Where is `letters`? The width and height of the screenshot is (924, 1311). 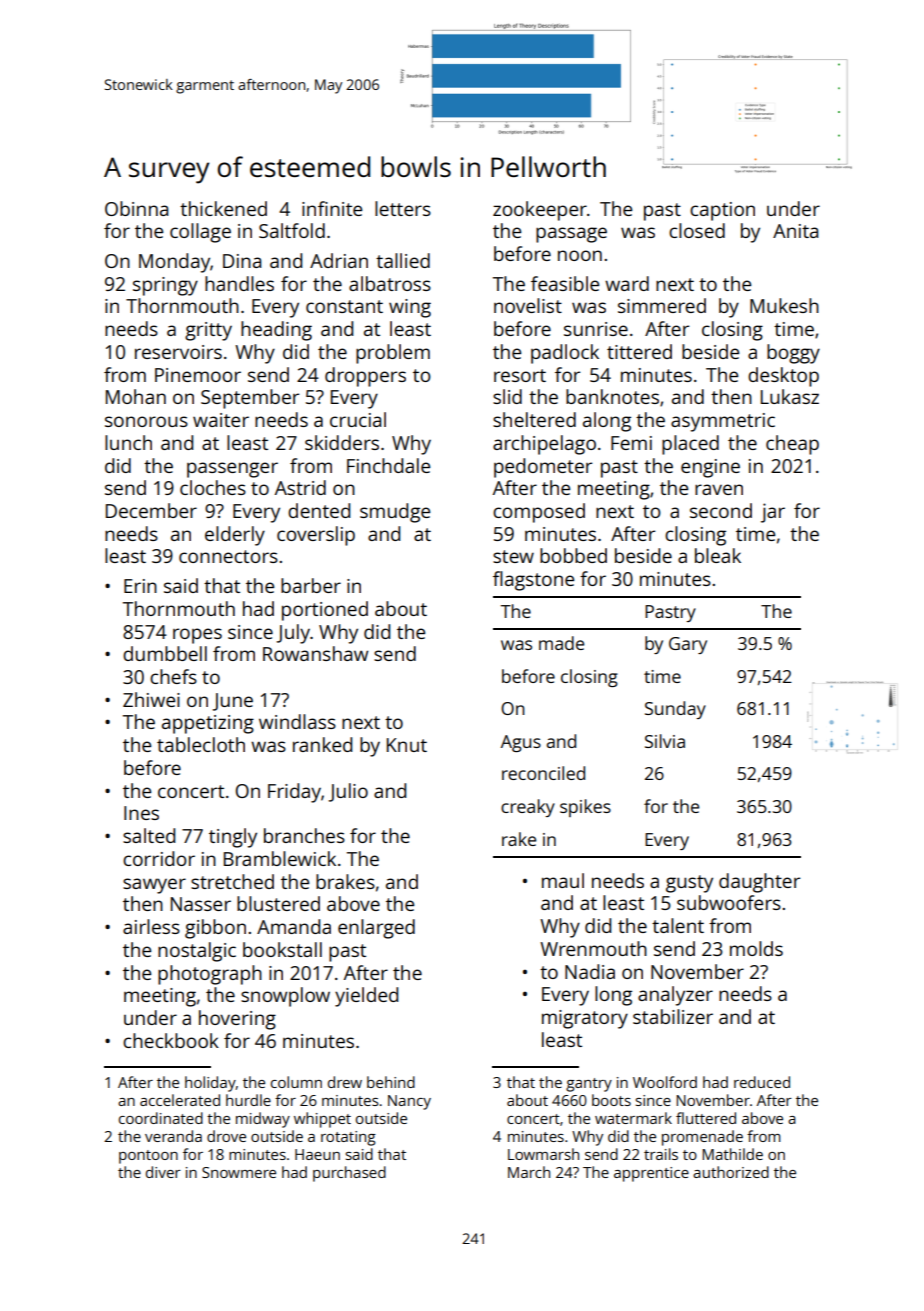 letters is located at coordinates (403, 208).
